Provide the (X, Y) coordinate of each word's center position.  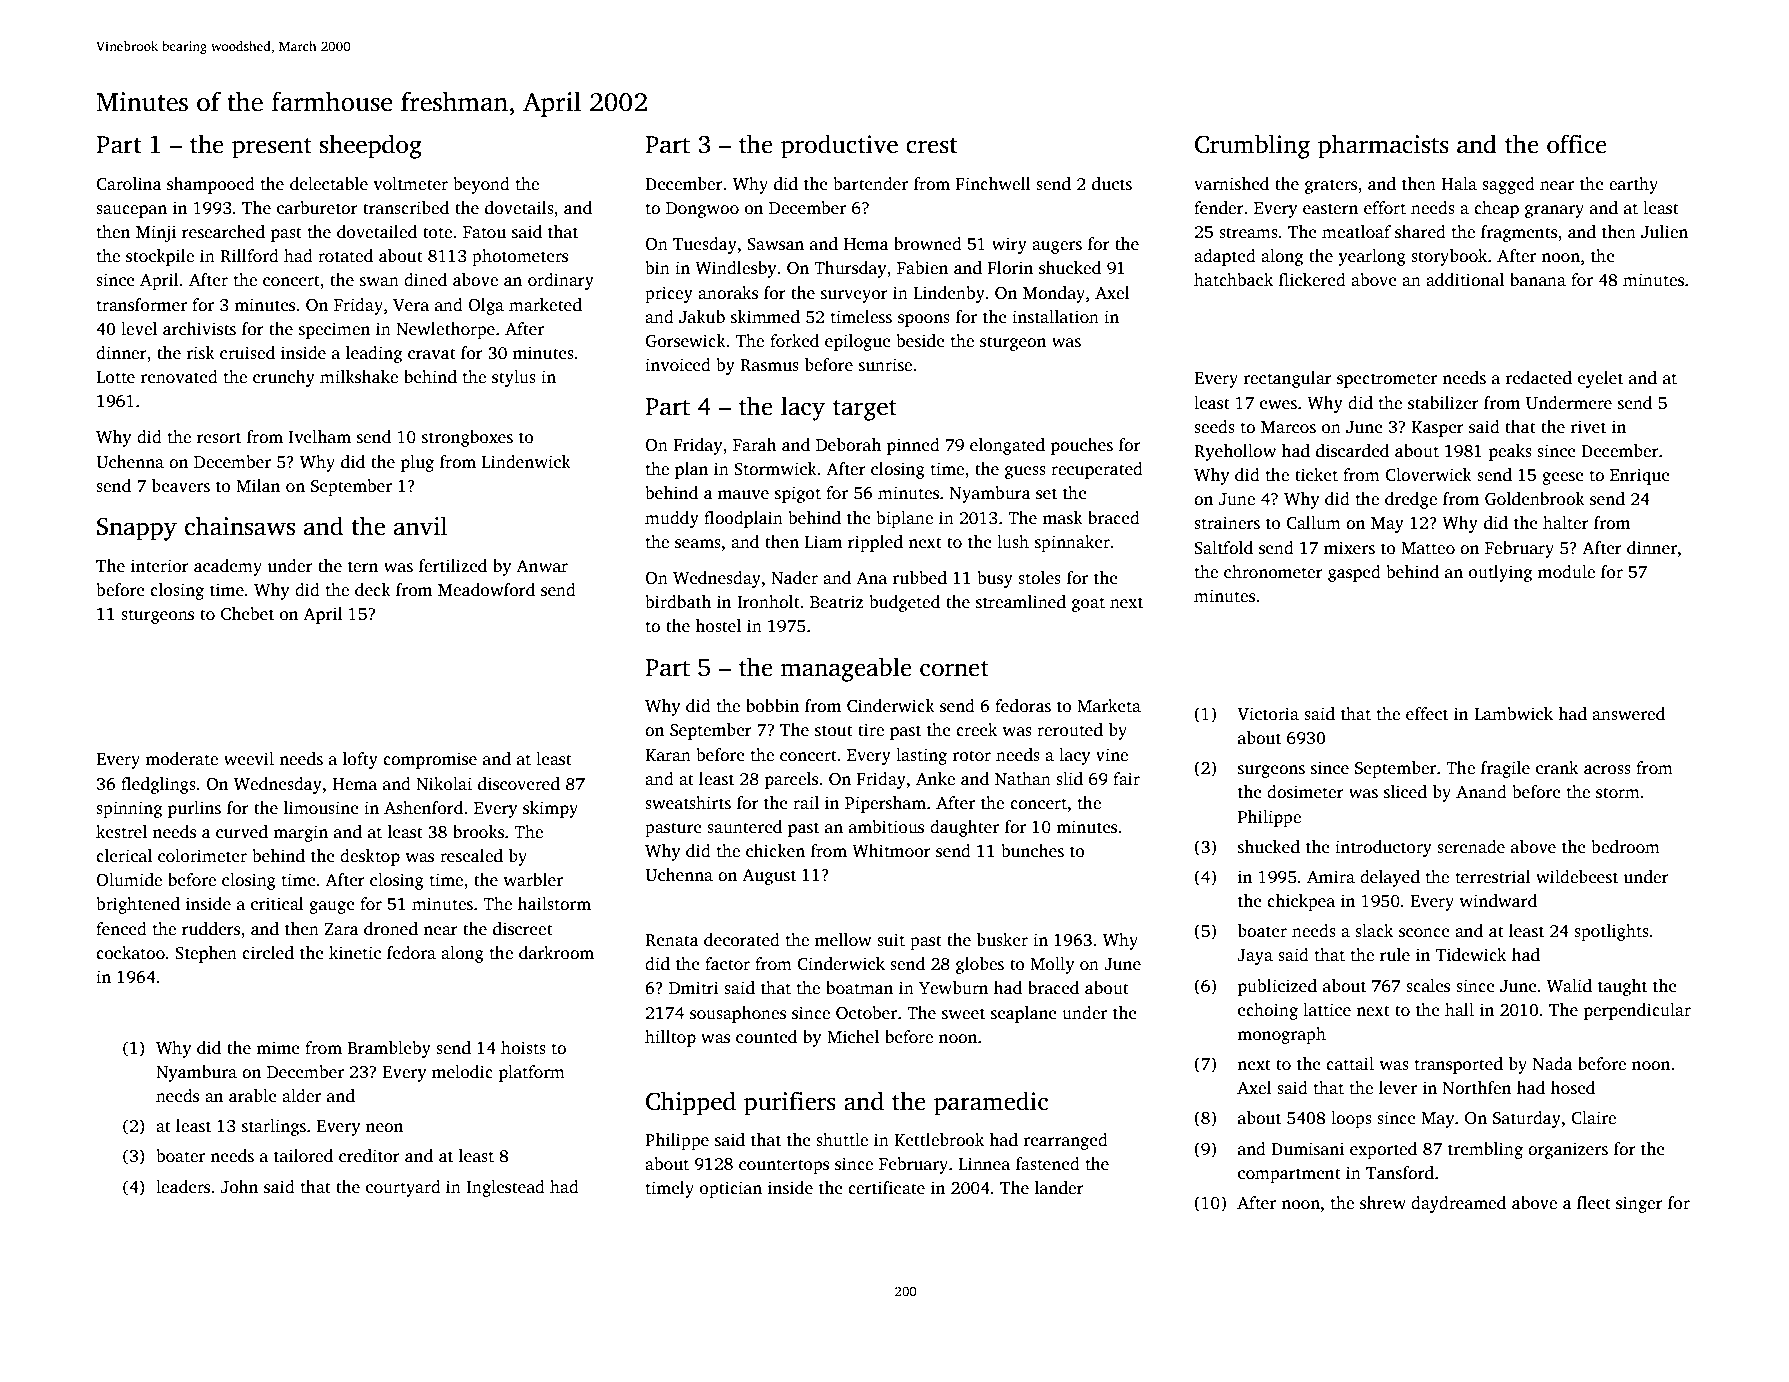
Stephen (206, 954)
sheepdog (371, 146)
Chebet (247, 614)
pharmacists (1383, 146)
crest (931, 146)
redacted (1539, 378)
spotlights (1611, 932)
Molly (1052, 965)
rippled (875, 543)
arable (253, 1096)
